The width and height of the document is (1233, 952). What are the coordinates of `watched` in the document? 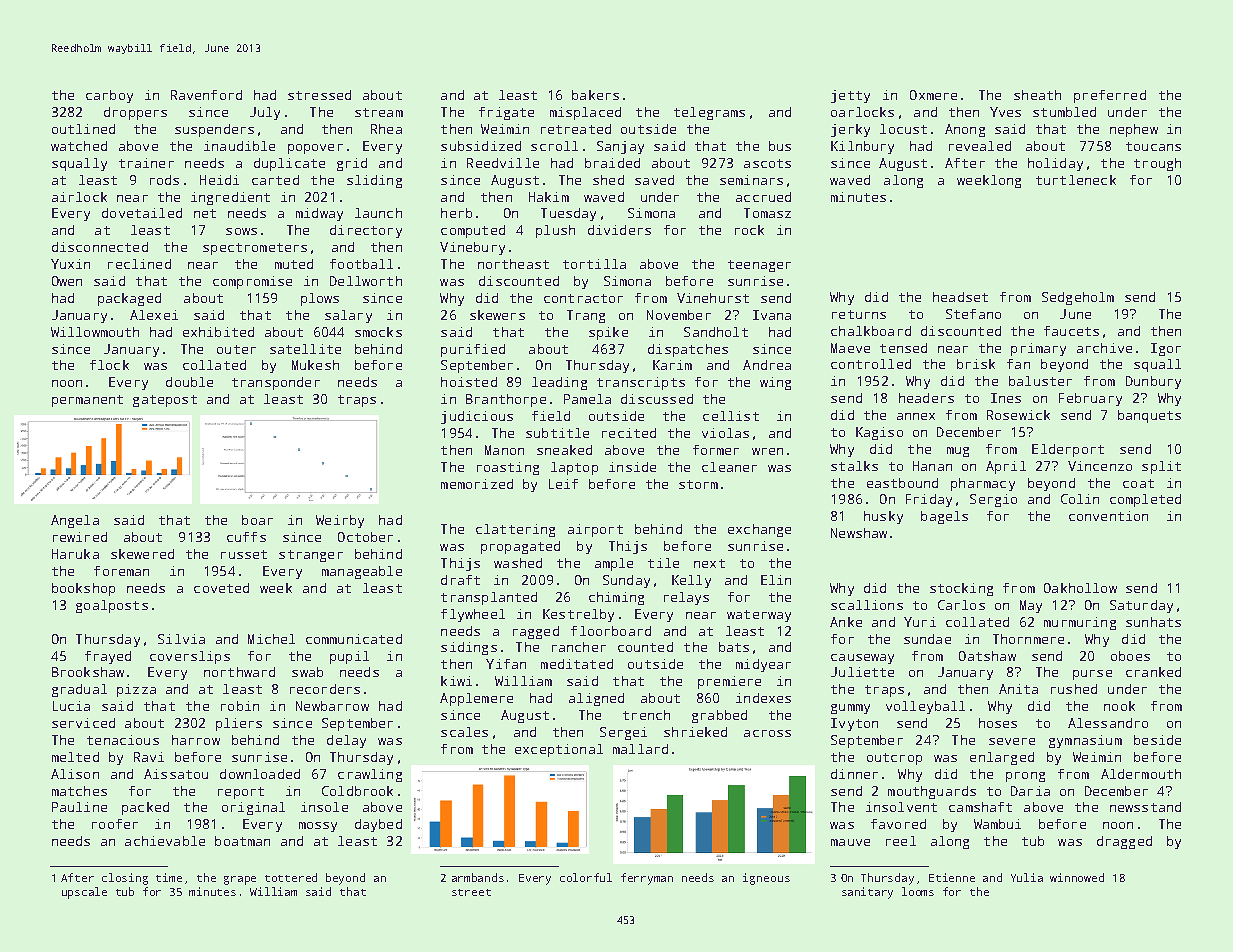 It's located at (79, 146).
